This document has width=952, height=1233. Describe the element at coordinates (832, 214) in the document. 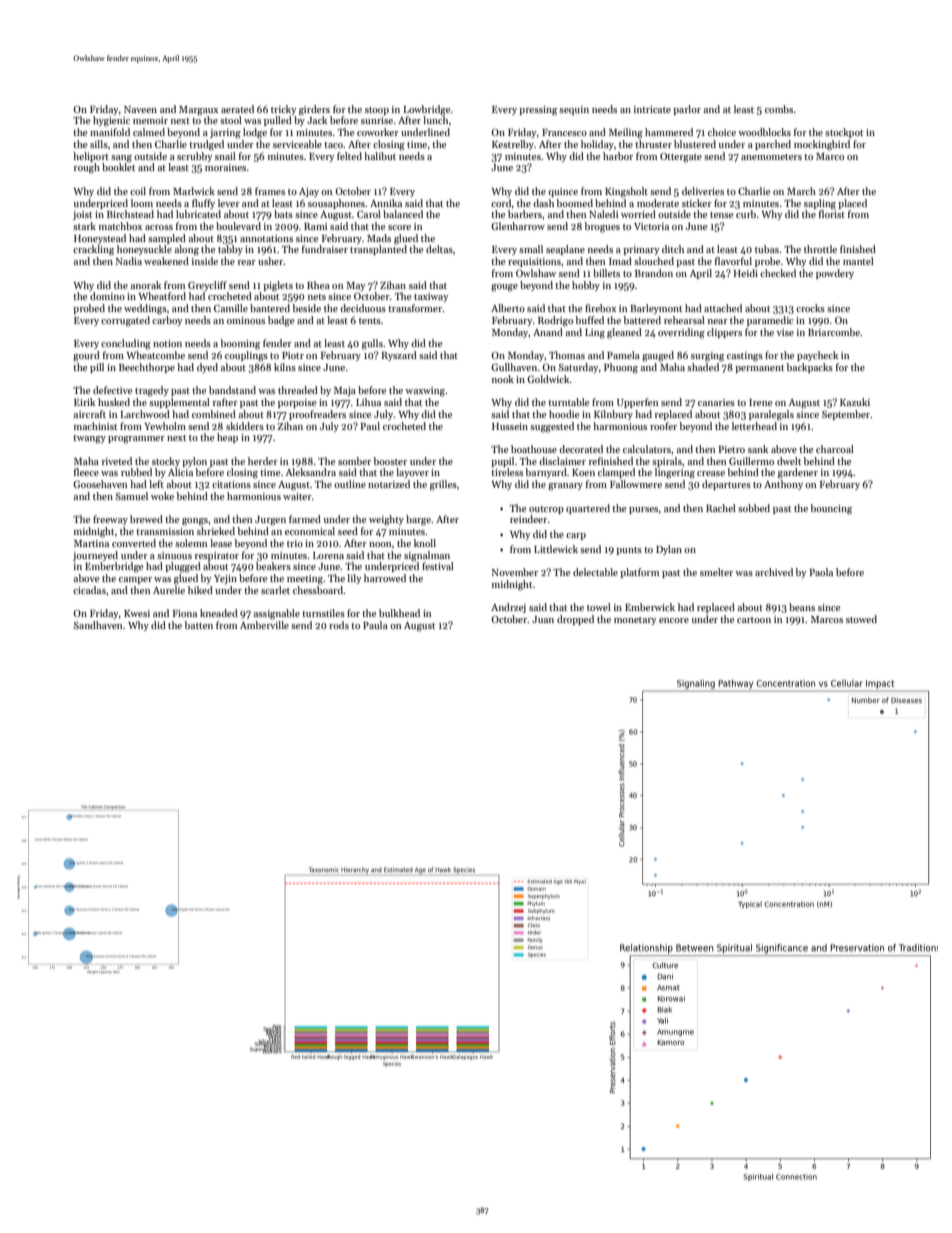

I see `florist` at that location.
